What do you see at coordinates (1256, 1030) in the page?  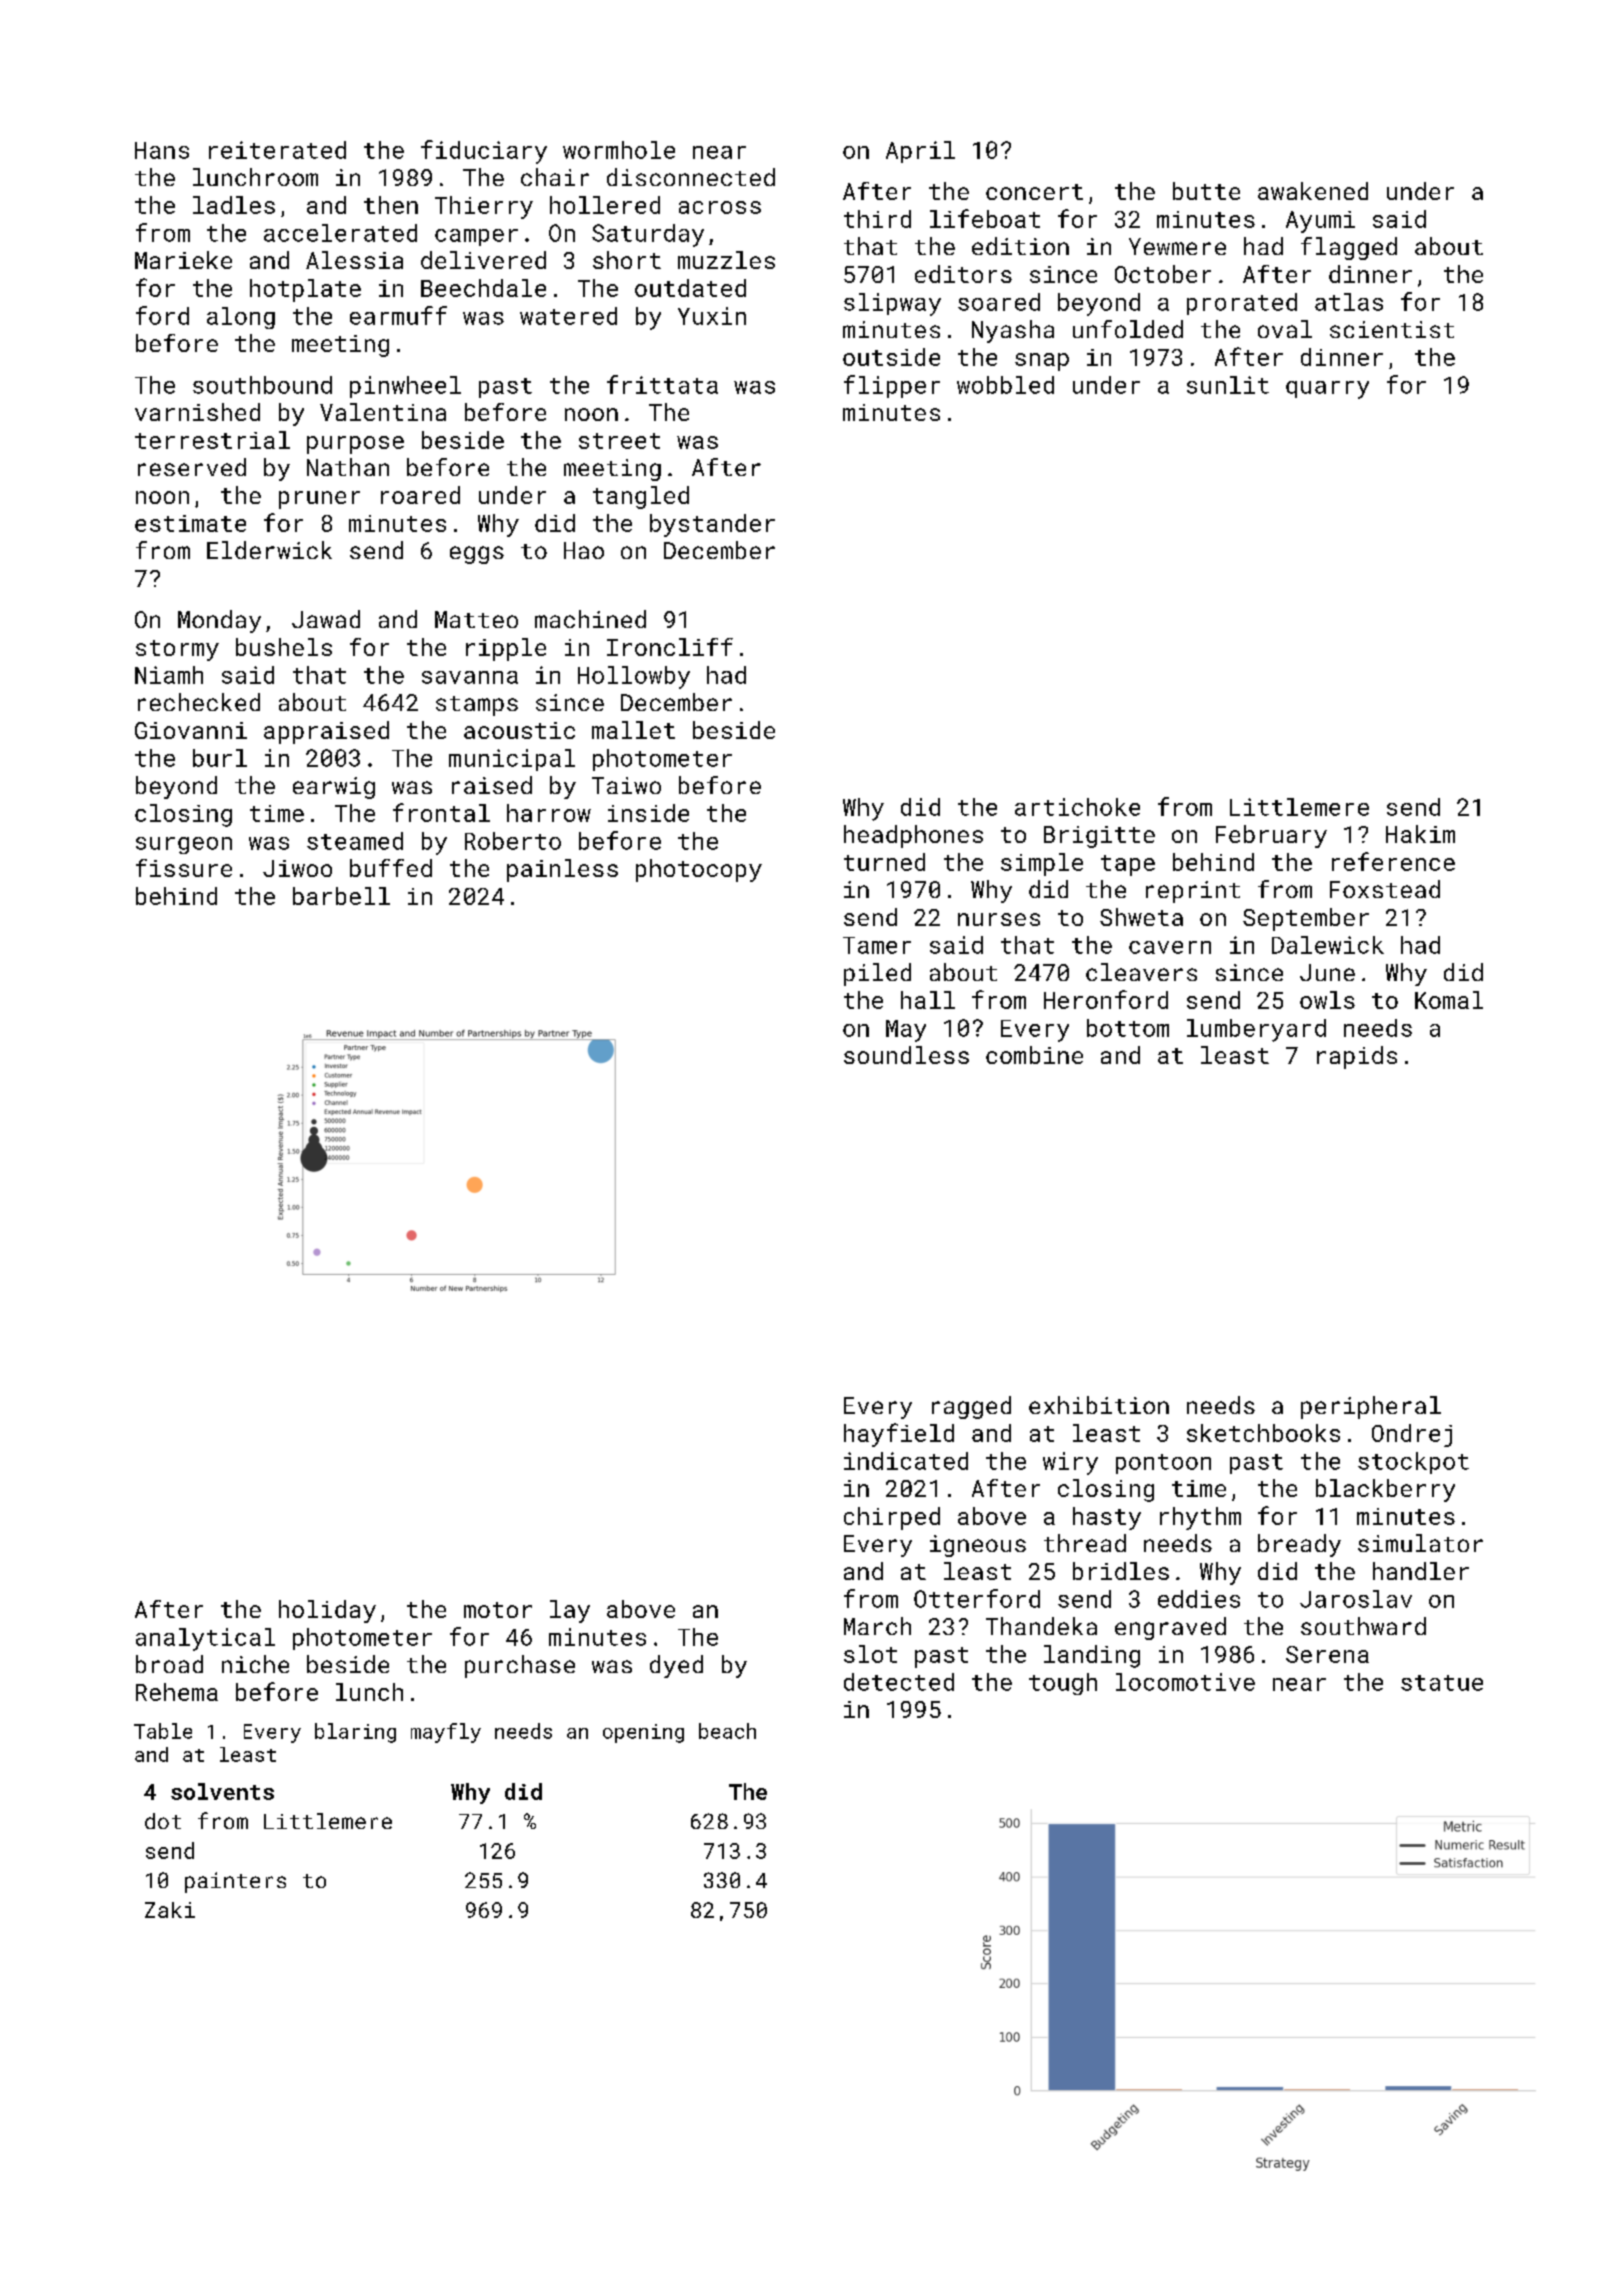 I see `lumberyard` at bounding box center [1256, 1030].
